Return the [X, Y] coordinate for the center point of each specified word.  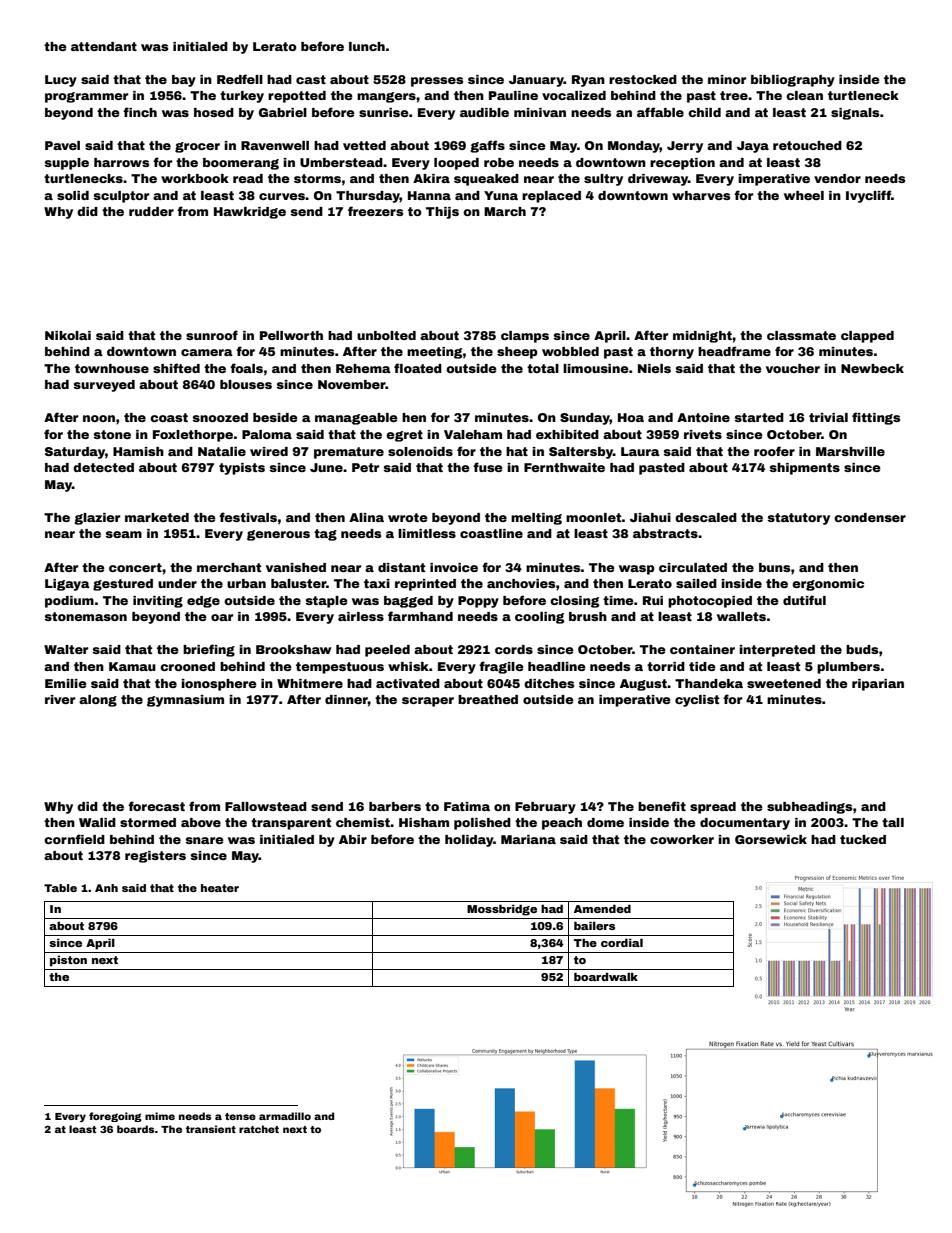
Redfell [240, 79]
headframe [734, 351]
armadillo [285, 1116]
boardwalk [606, 976]
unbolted [386, 335]
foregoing [115, 1117]
